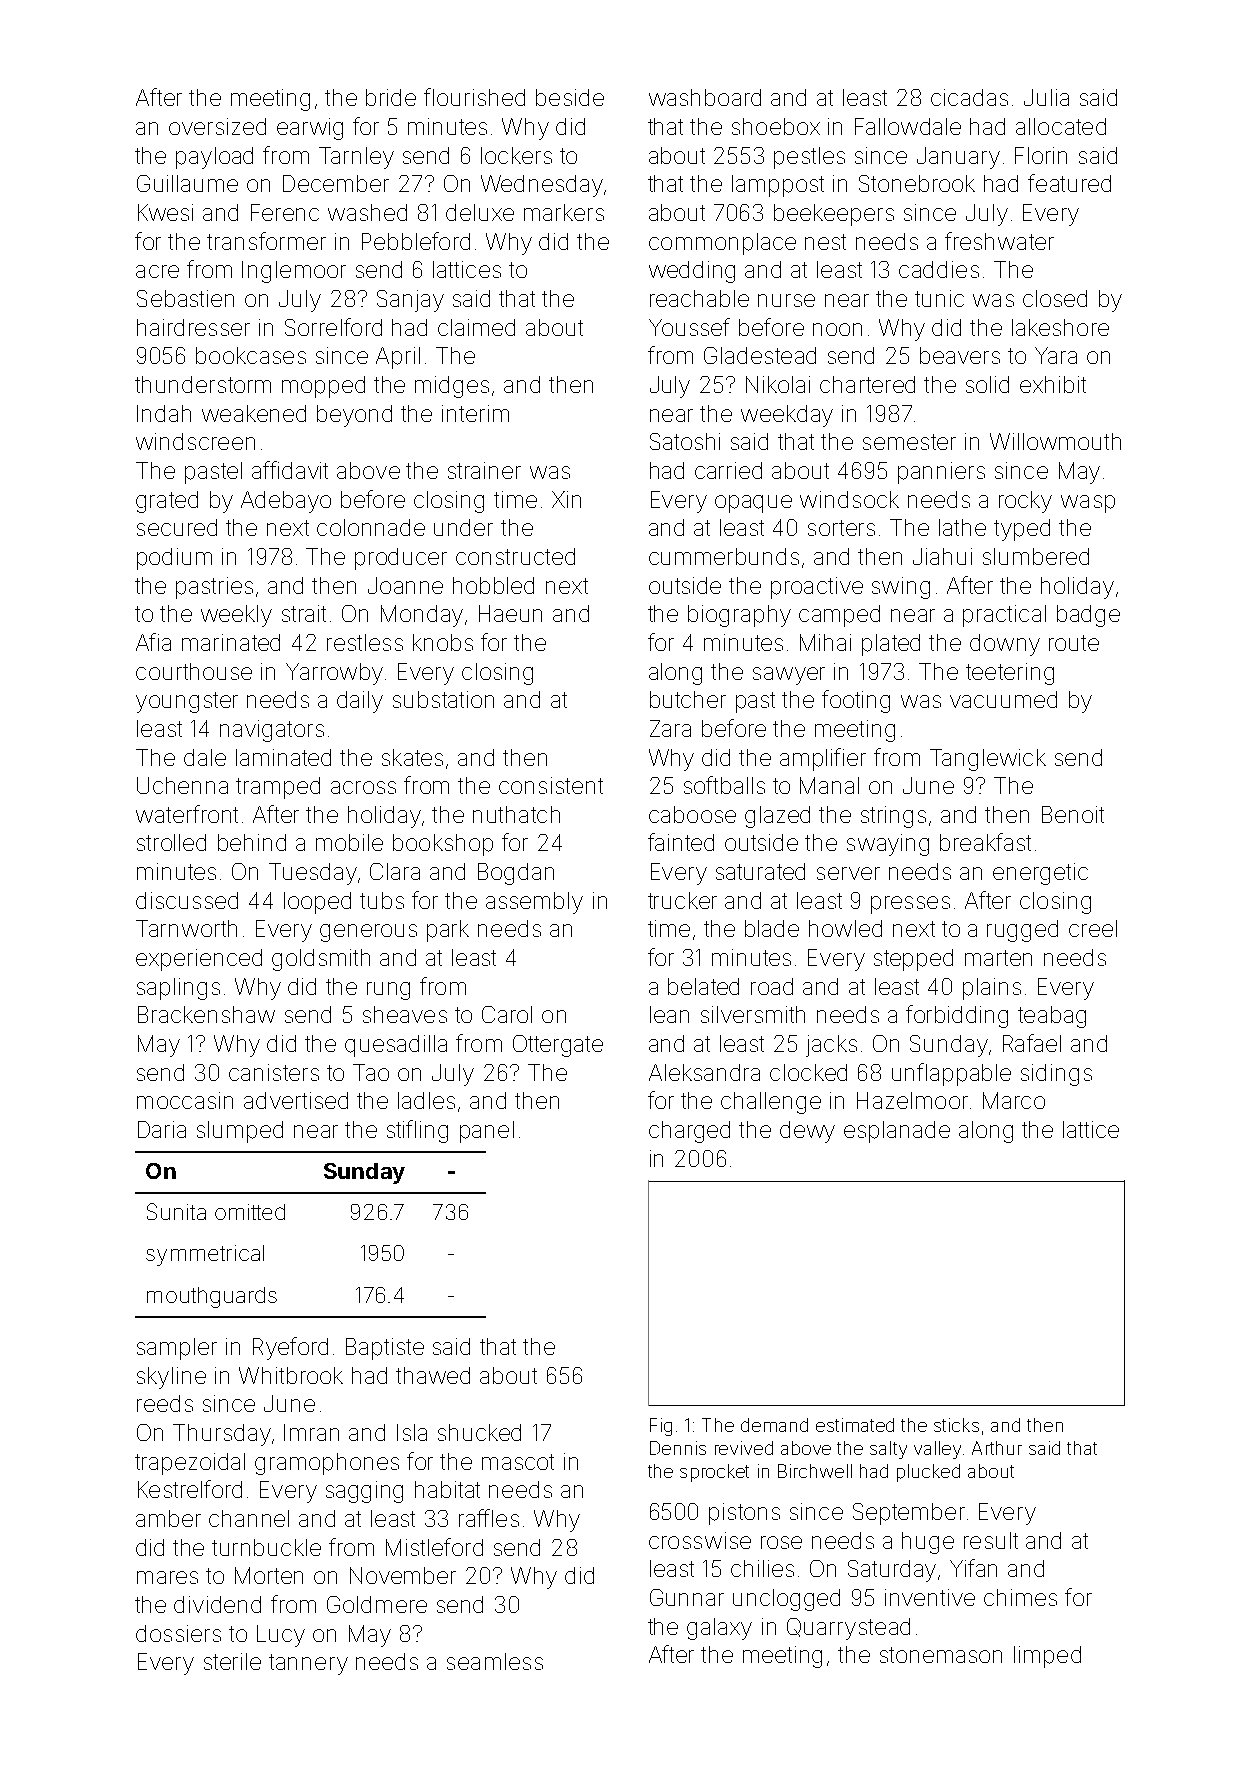  Describe the element at coordinates (1014, 1100) in the page. I see `Marco` at that location.
